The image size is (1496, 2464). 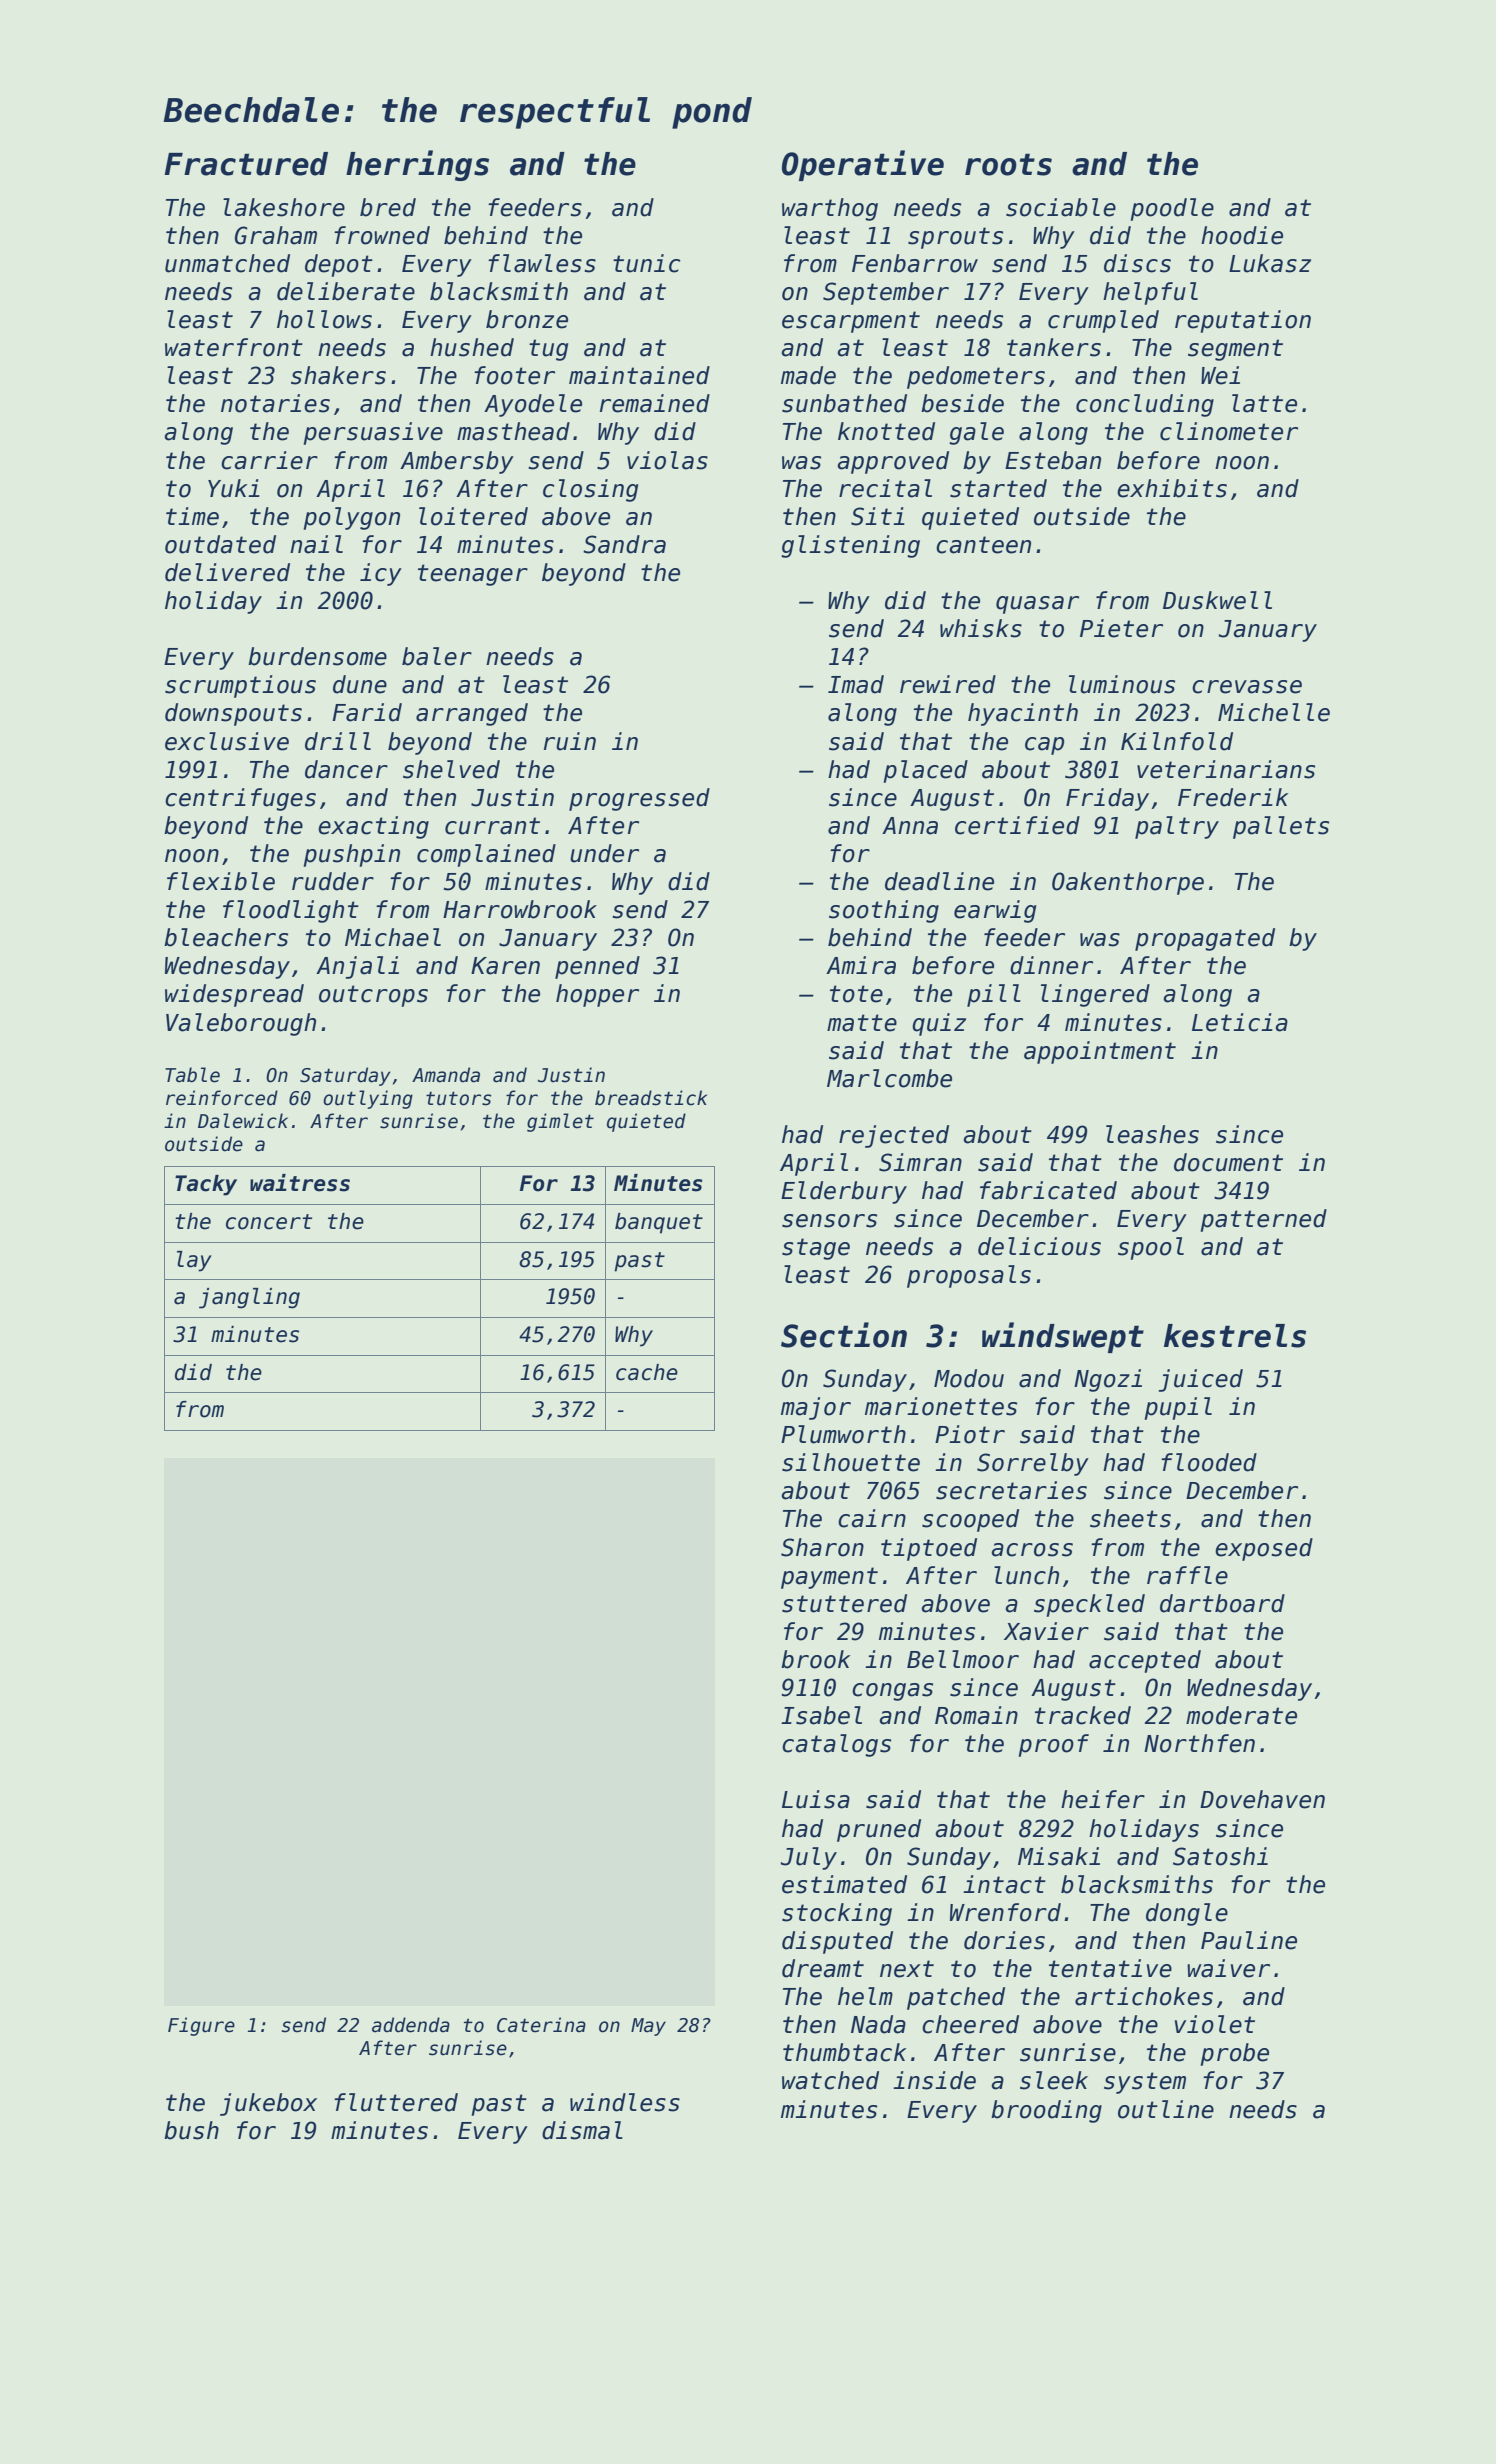 What do you see at coordinates (396, 2102) in the page?
I see `fluttered` at bounding box center [396, 2102].
